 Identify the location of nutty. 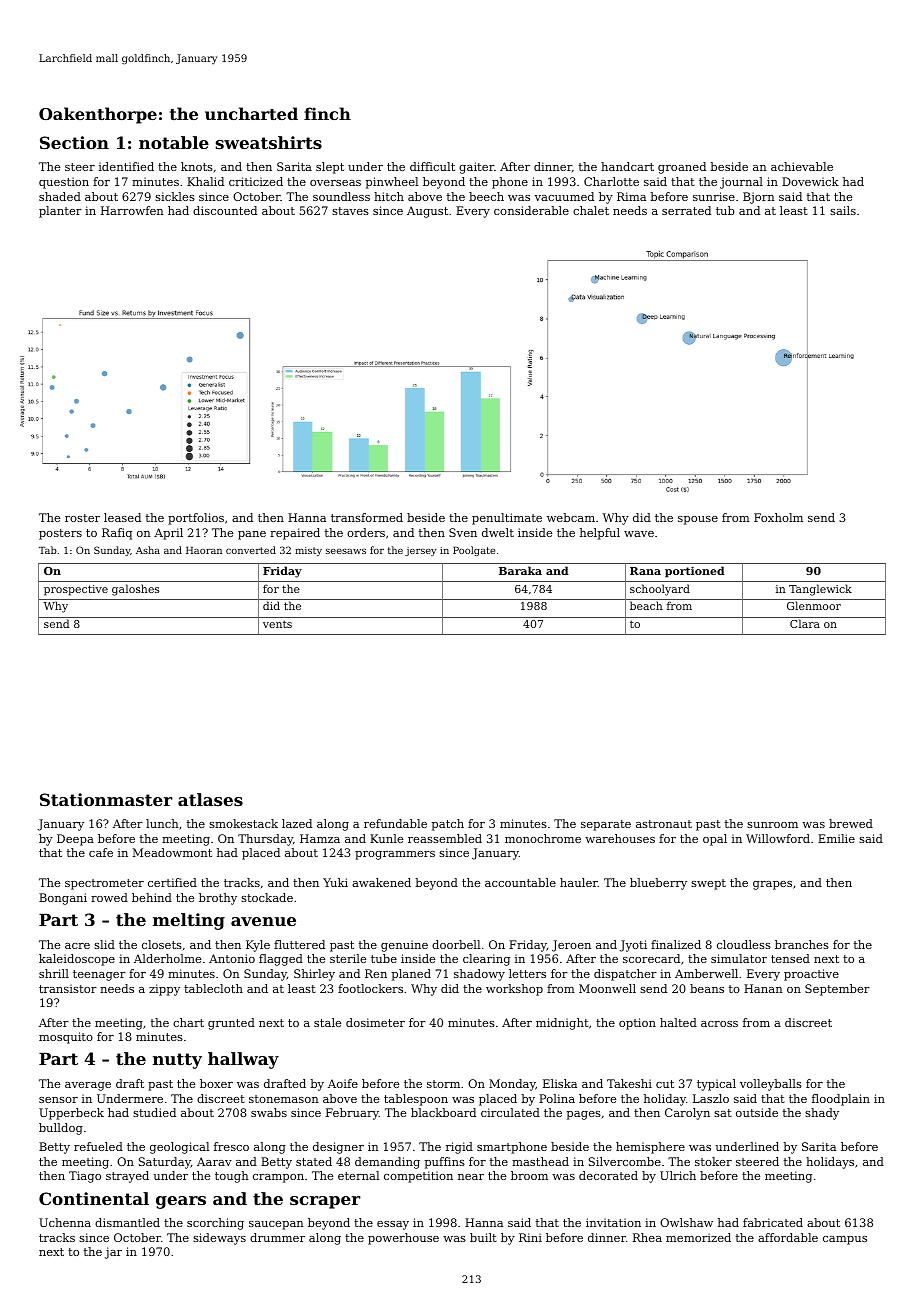
(177, 1061).
